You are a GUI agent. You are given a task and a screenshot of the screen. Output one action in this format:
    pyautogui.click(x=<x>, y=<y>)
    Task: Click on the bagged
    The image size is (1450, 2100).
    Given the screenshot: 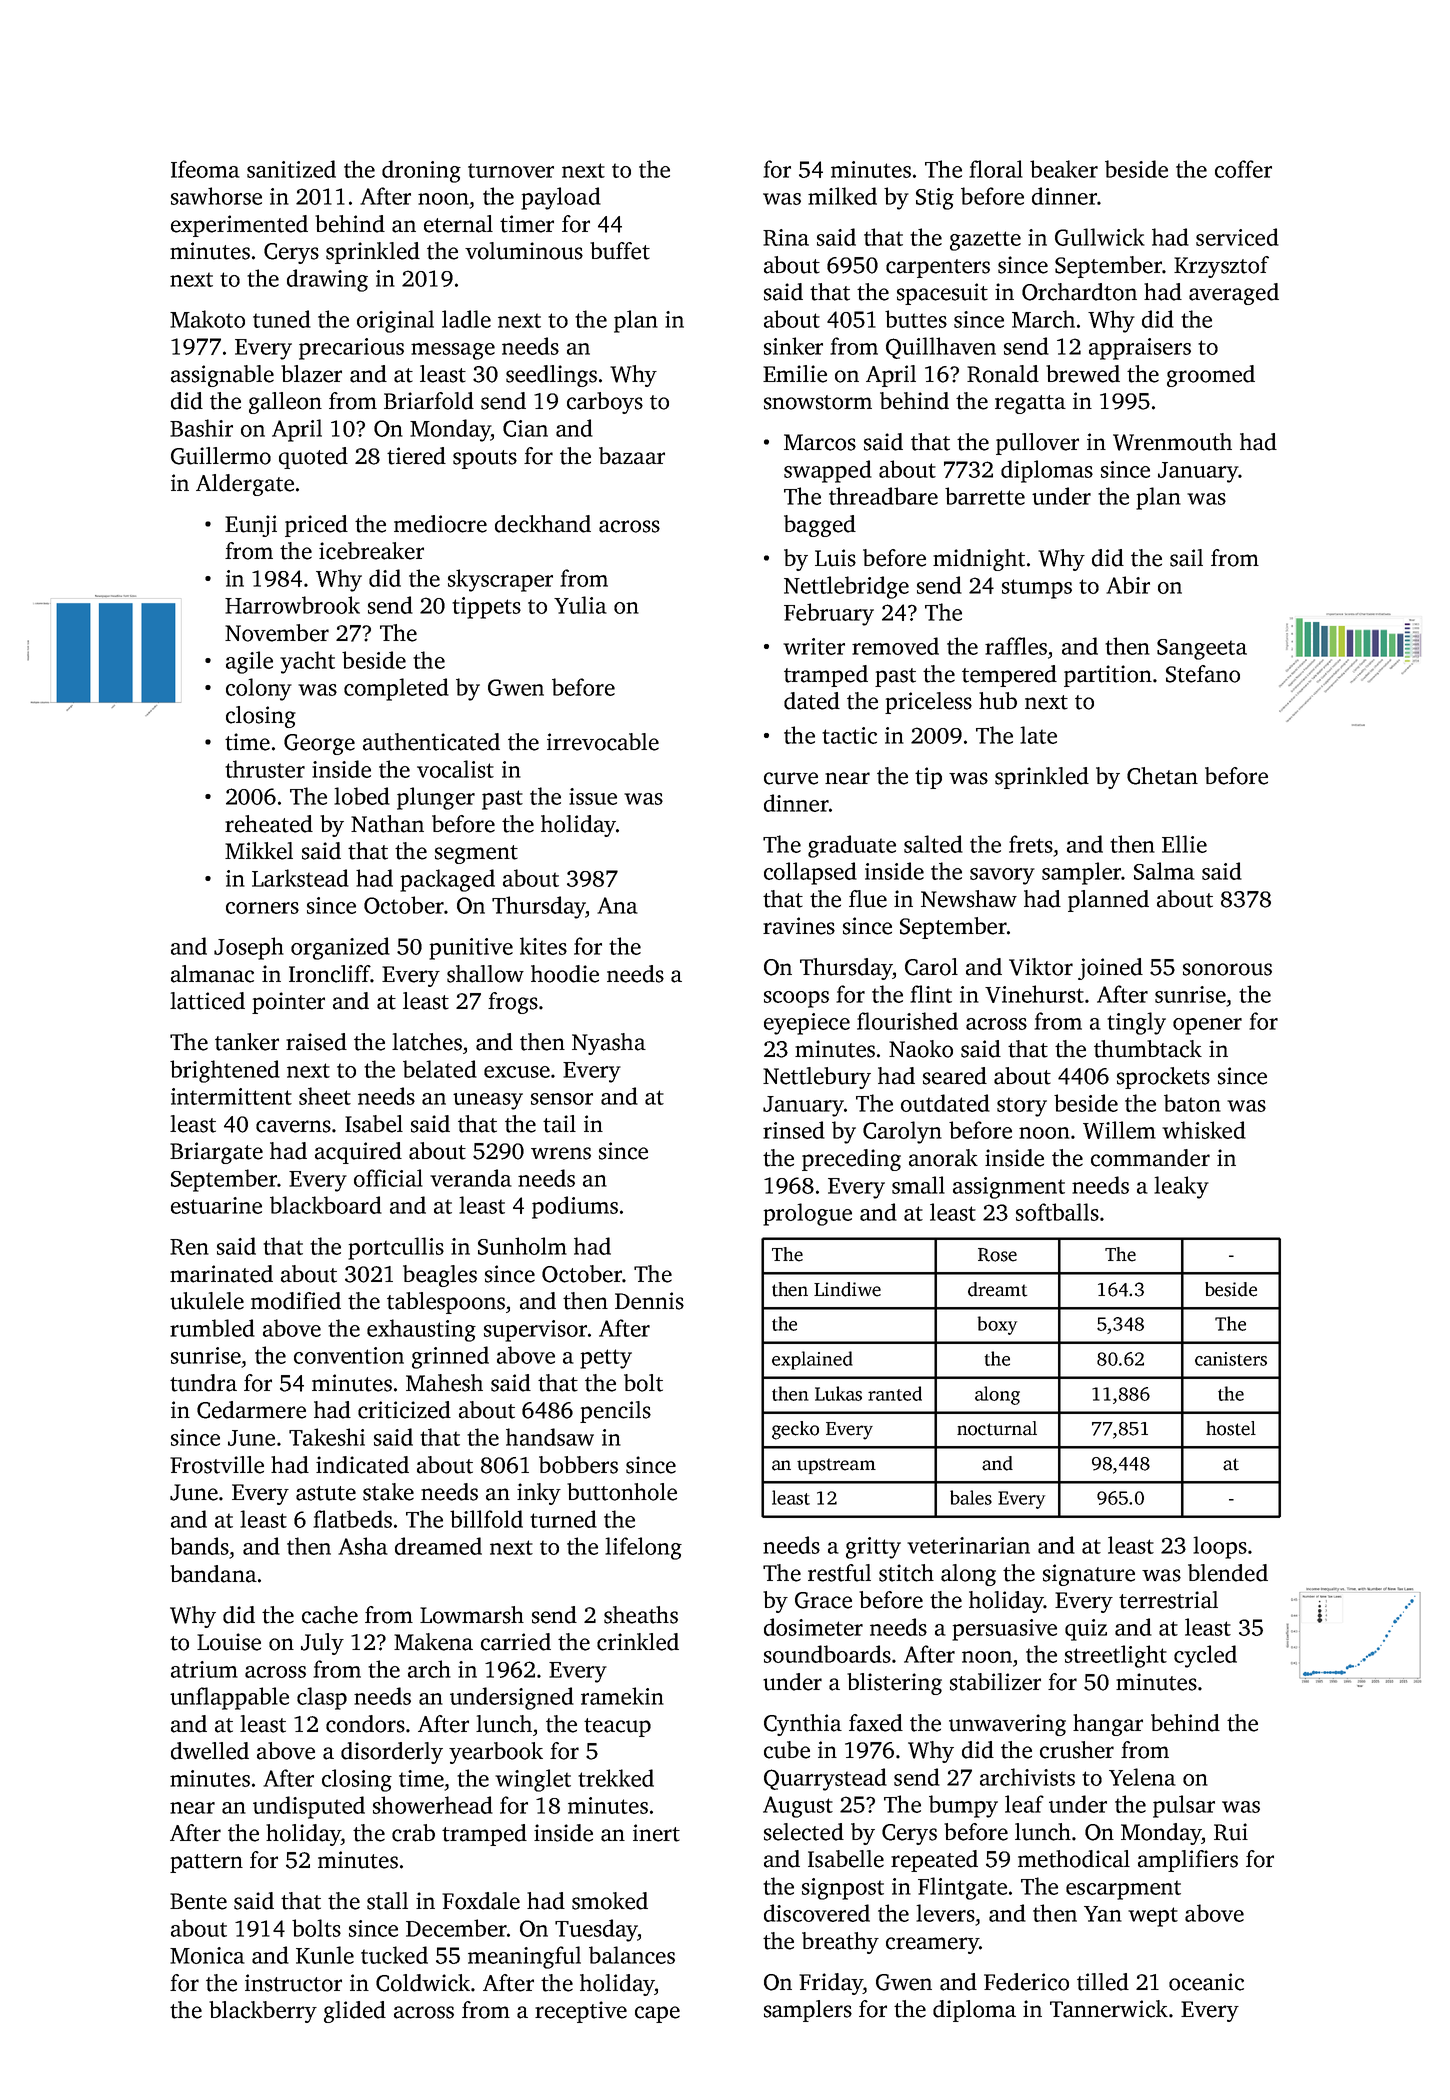 What is the action you would take?
    pyautogui.click(x=820, y=526)
